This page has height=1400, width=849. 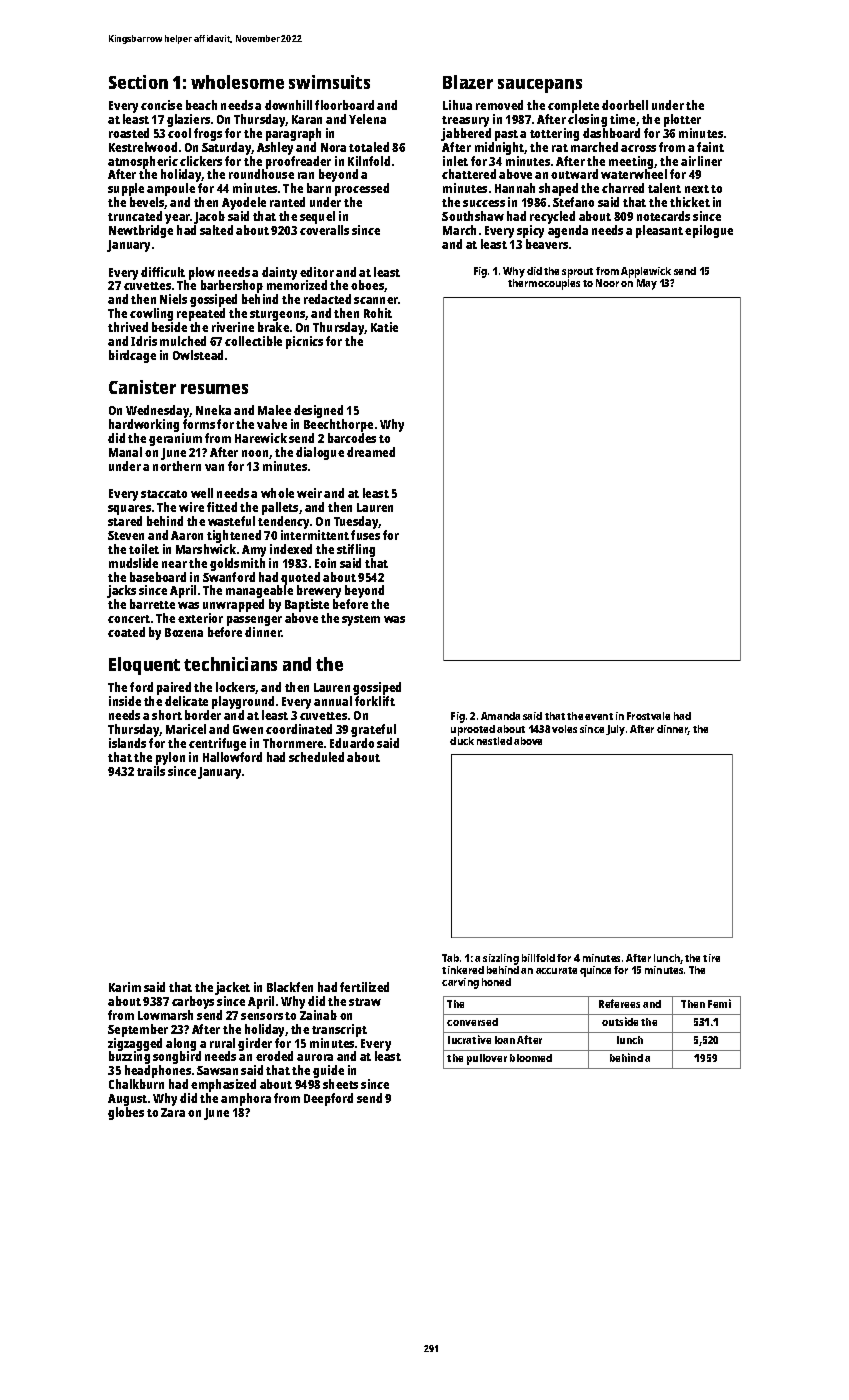 What do you see at coordinates (125, 987) in the page?
I see `Karim` at bounding box center [125, 987].
